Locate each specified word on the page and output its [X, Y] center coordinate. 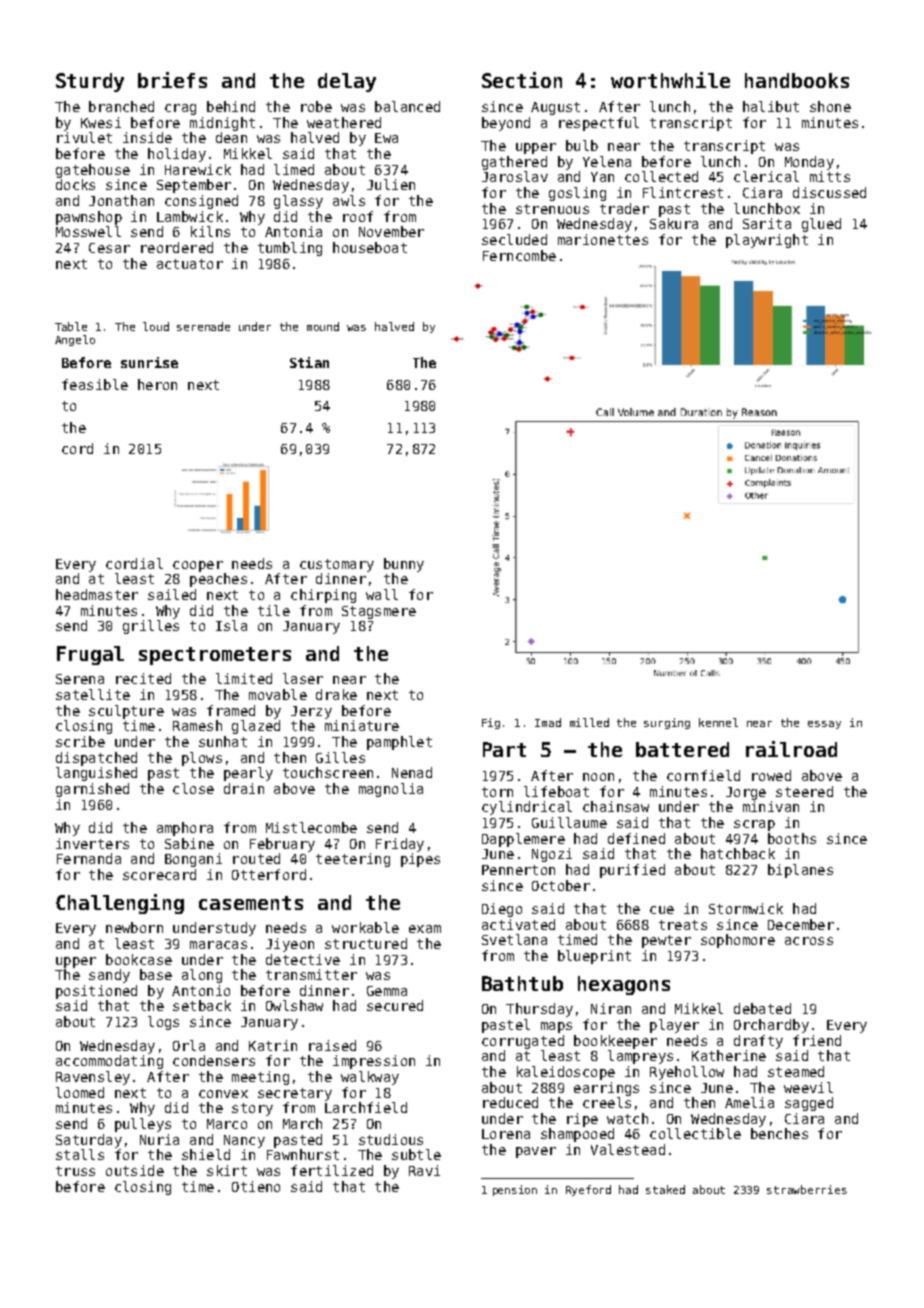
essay [824, 725]
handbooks [797, 80]
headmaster [97, 594]
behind [231, 106]
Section [522, 80]
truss [75, 1171]
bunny [404, 565]
